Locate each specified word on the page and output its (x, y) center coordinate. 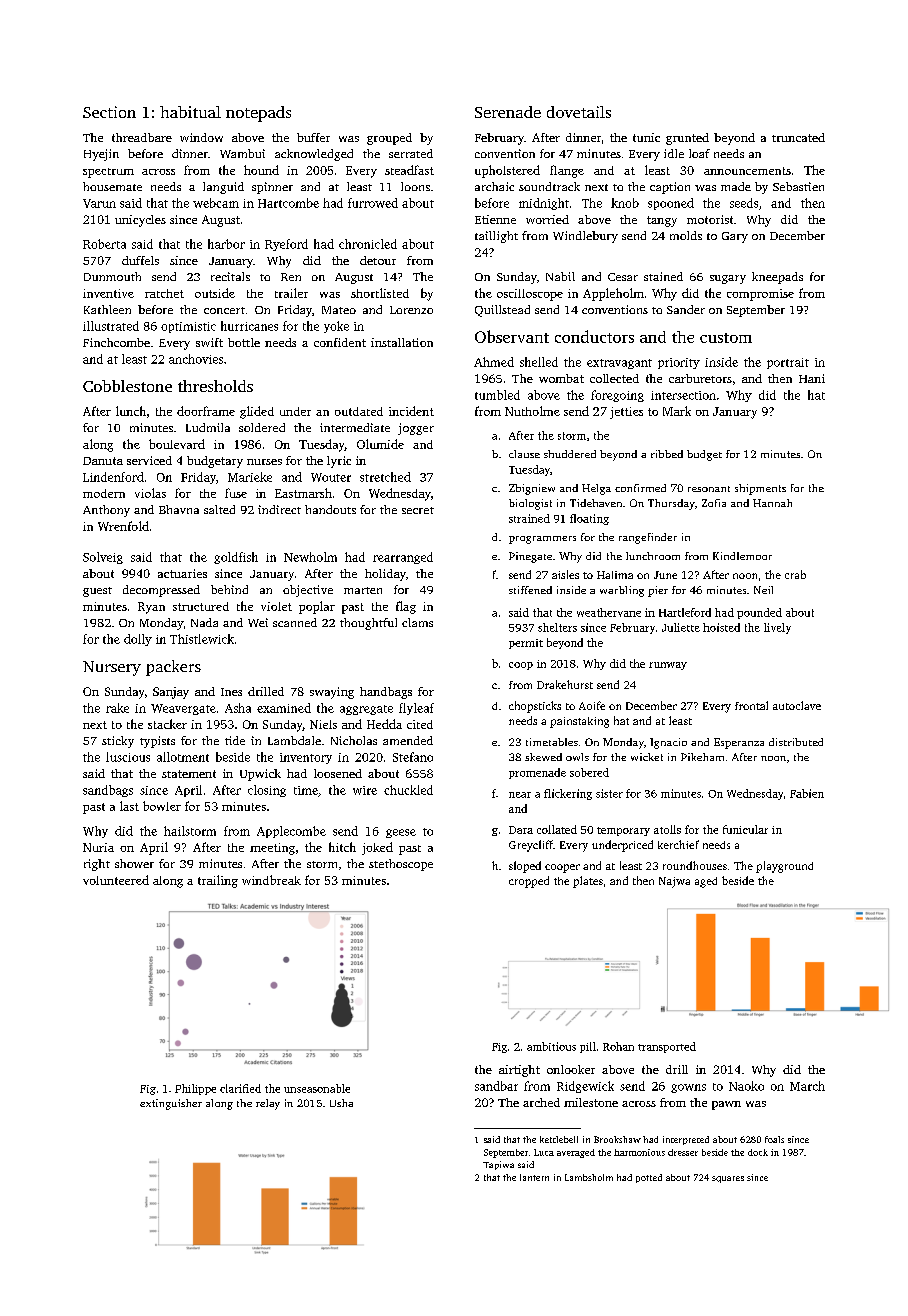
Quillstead (502, 311)
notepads (258, 114)
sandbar (496, 1086)
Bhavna (179, 509)
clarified (240, 1088)
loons (415, 186)
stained (663, 276)
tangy (662, 221)
